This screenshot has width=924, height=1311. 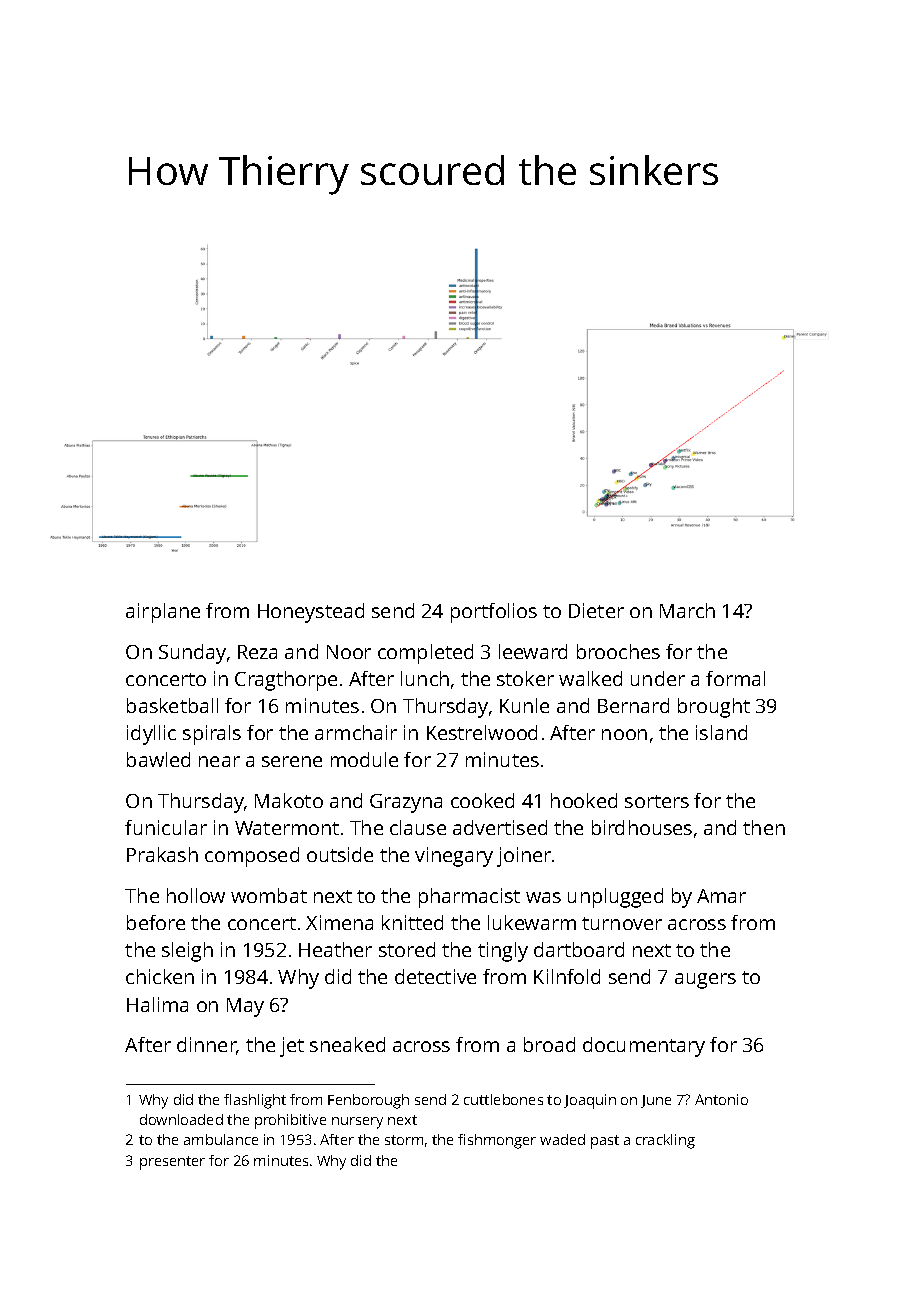 What do you see at coordinates (212, 735) in the screenshot?
I see `spirals` at bounding box center [212, 735].
